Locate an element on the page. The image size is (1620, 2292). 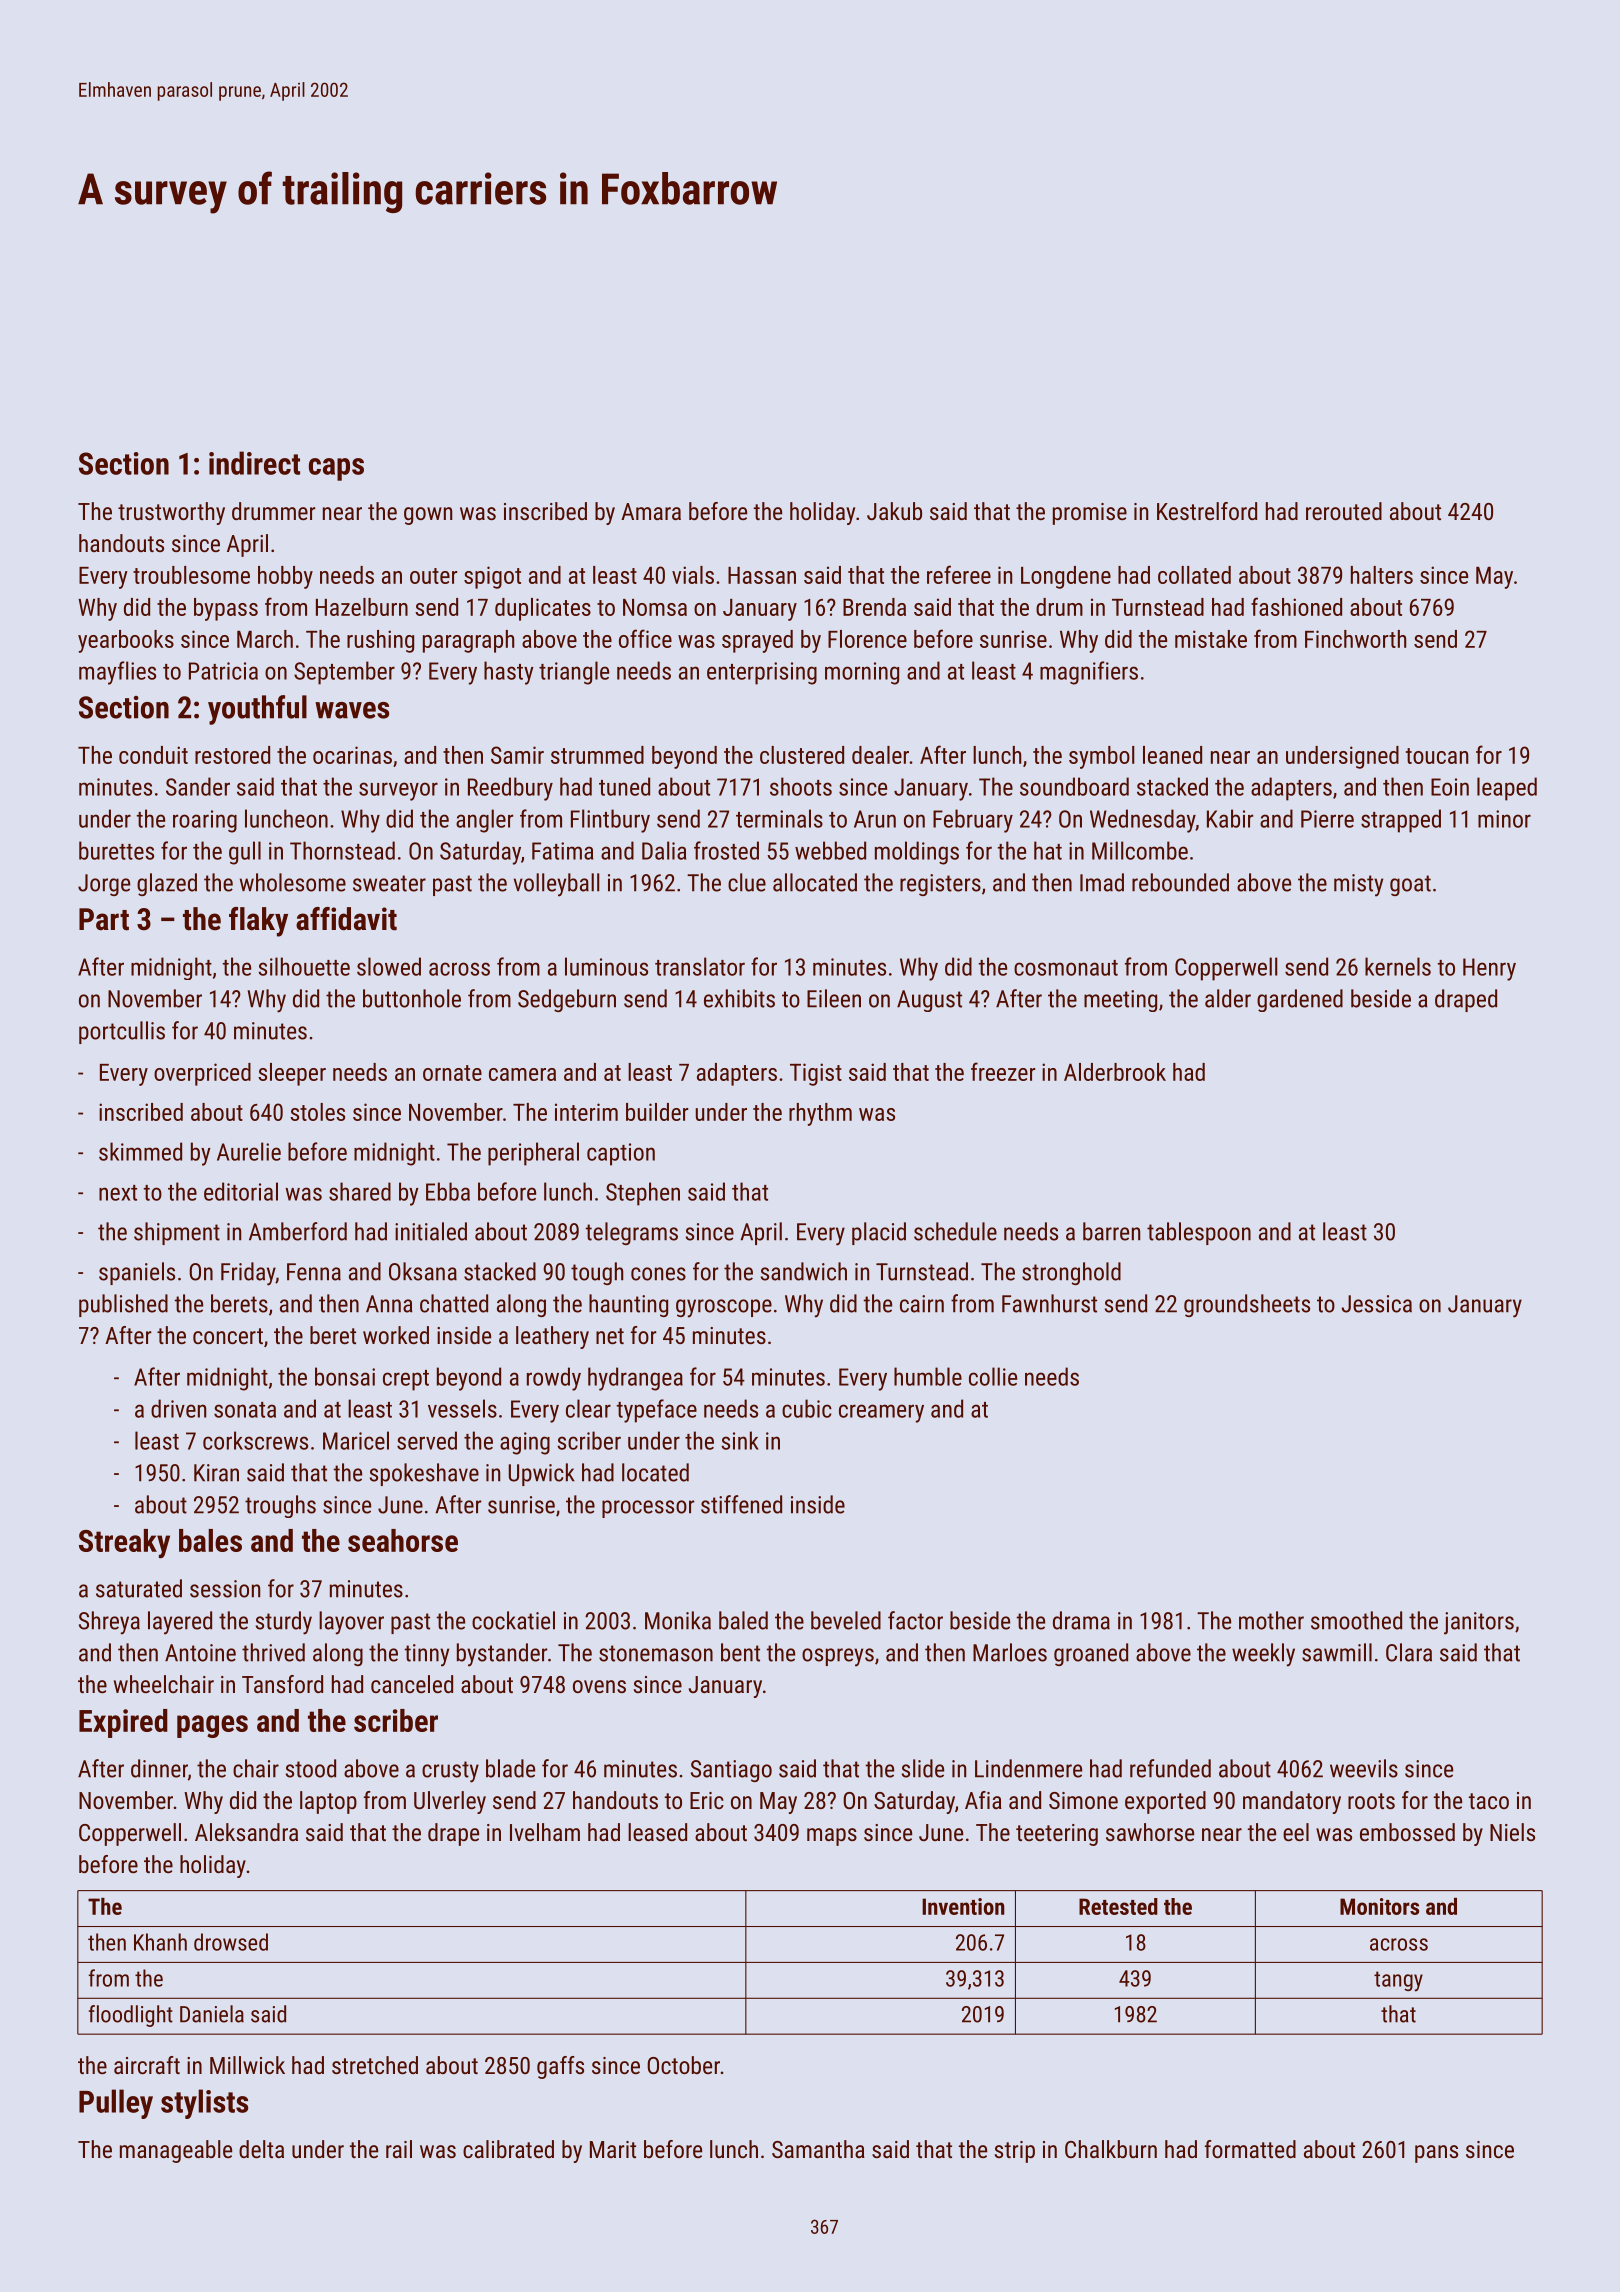
groundsheets is located at coordinates (1247, 1305).
